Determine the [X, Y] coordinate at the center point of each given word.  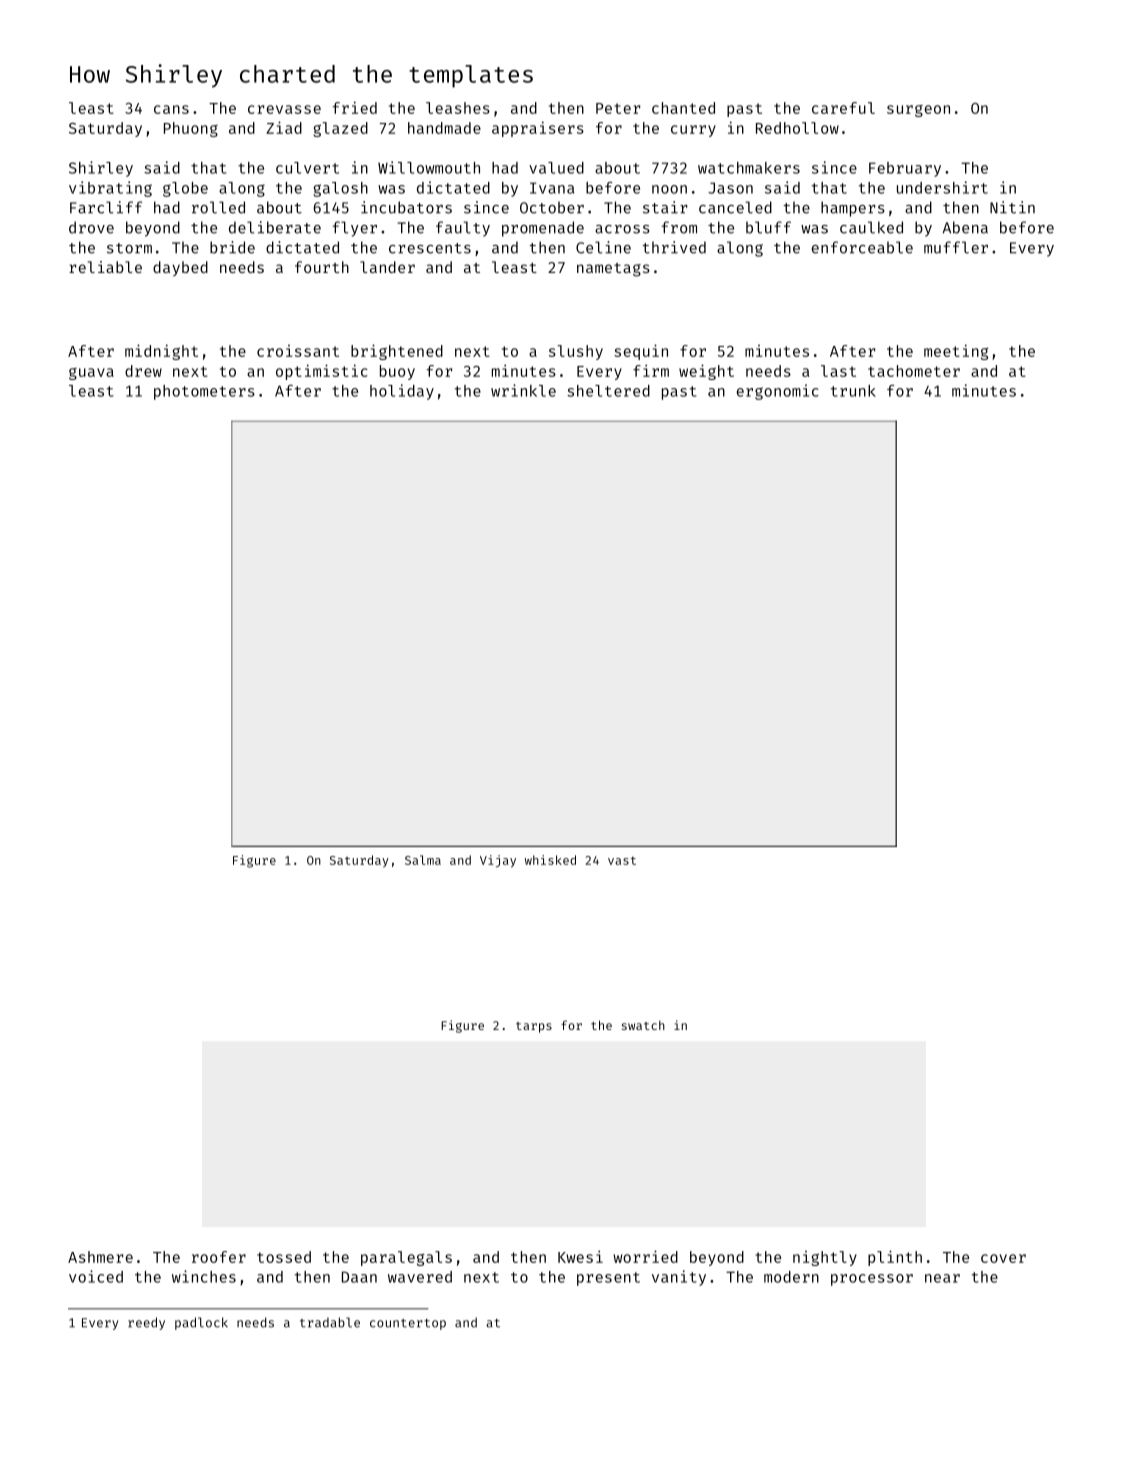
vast [622, 860]
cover [1003, 1258]
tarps [534, 1027]
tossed [284, 1257]
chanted [683, 108]
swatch [643, 1025]
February [905, 169]
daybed [180, 268]
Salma [423, 860]
